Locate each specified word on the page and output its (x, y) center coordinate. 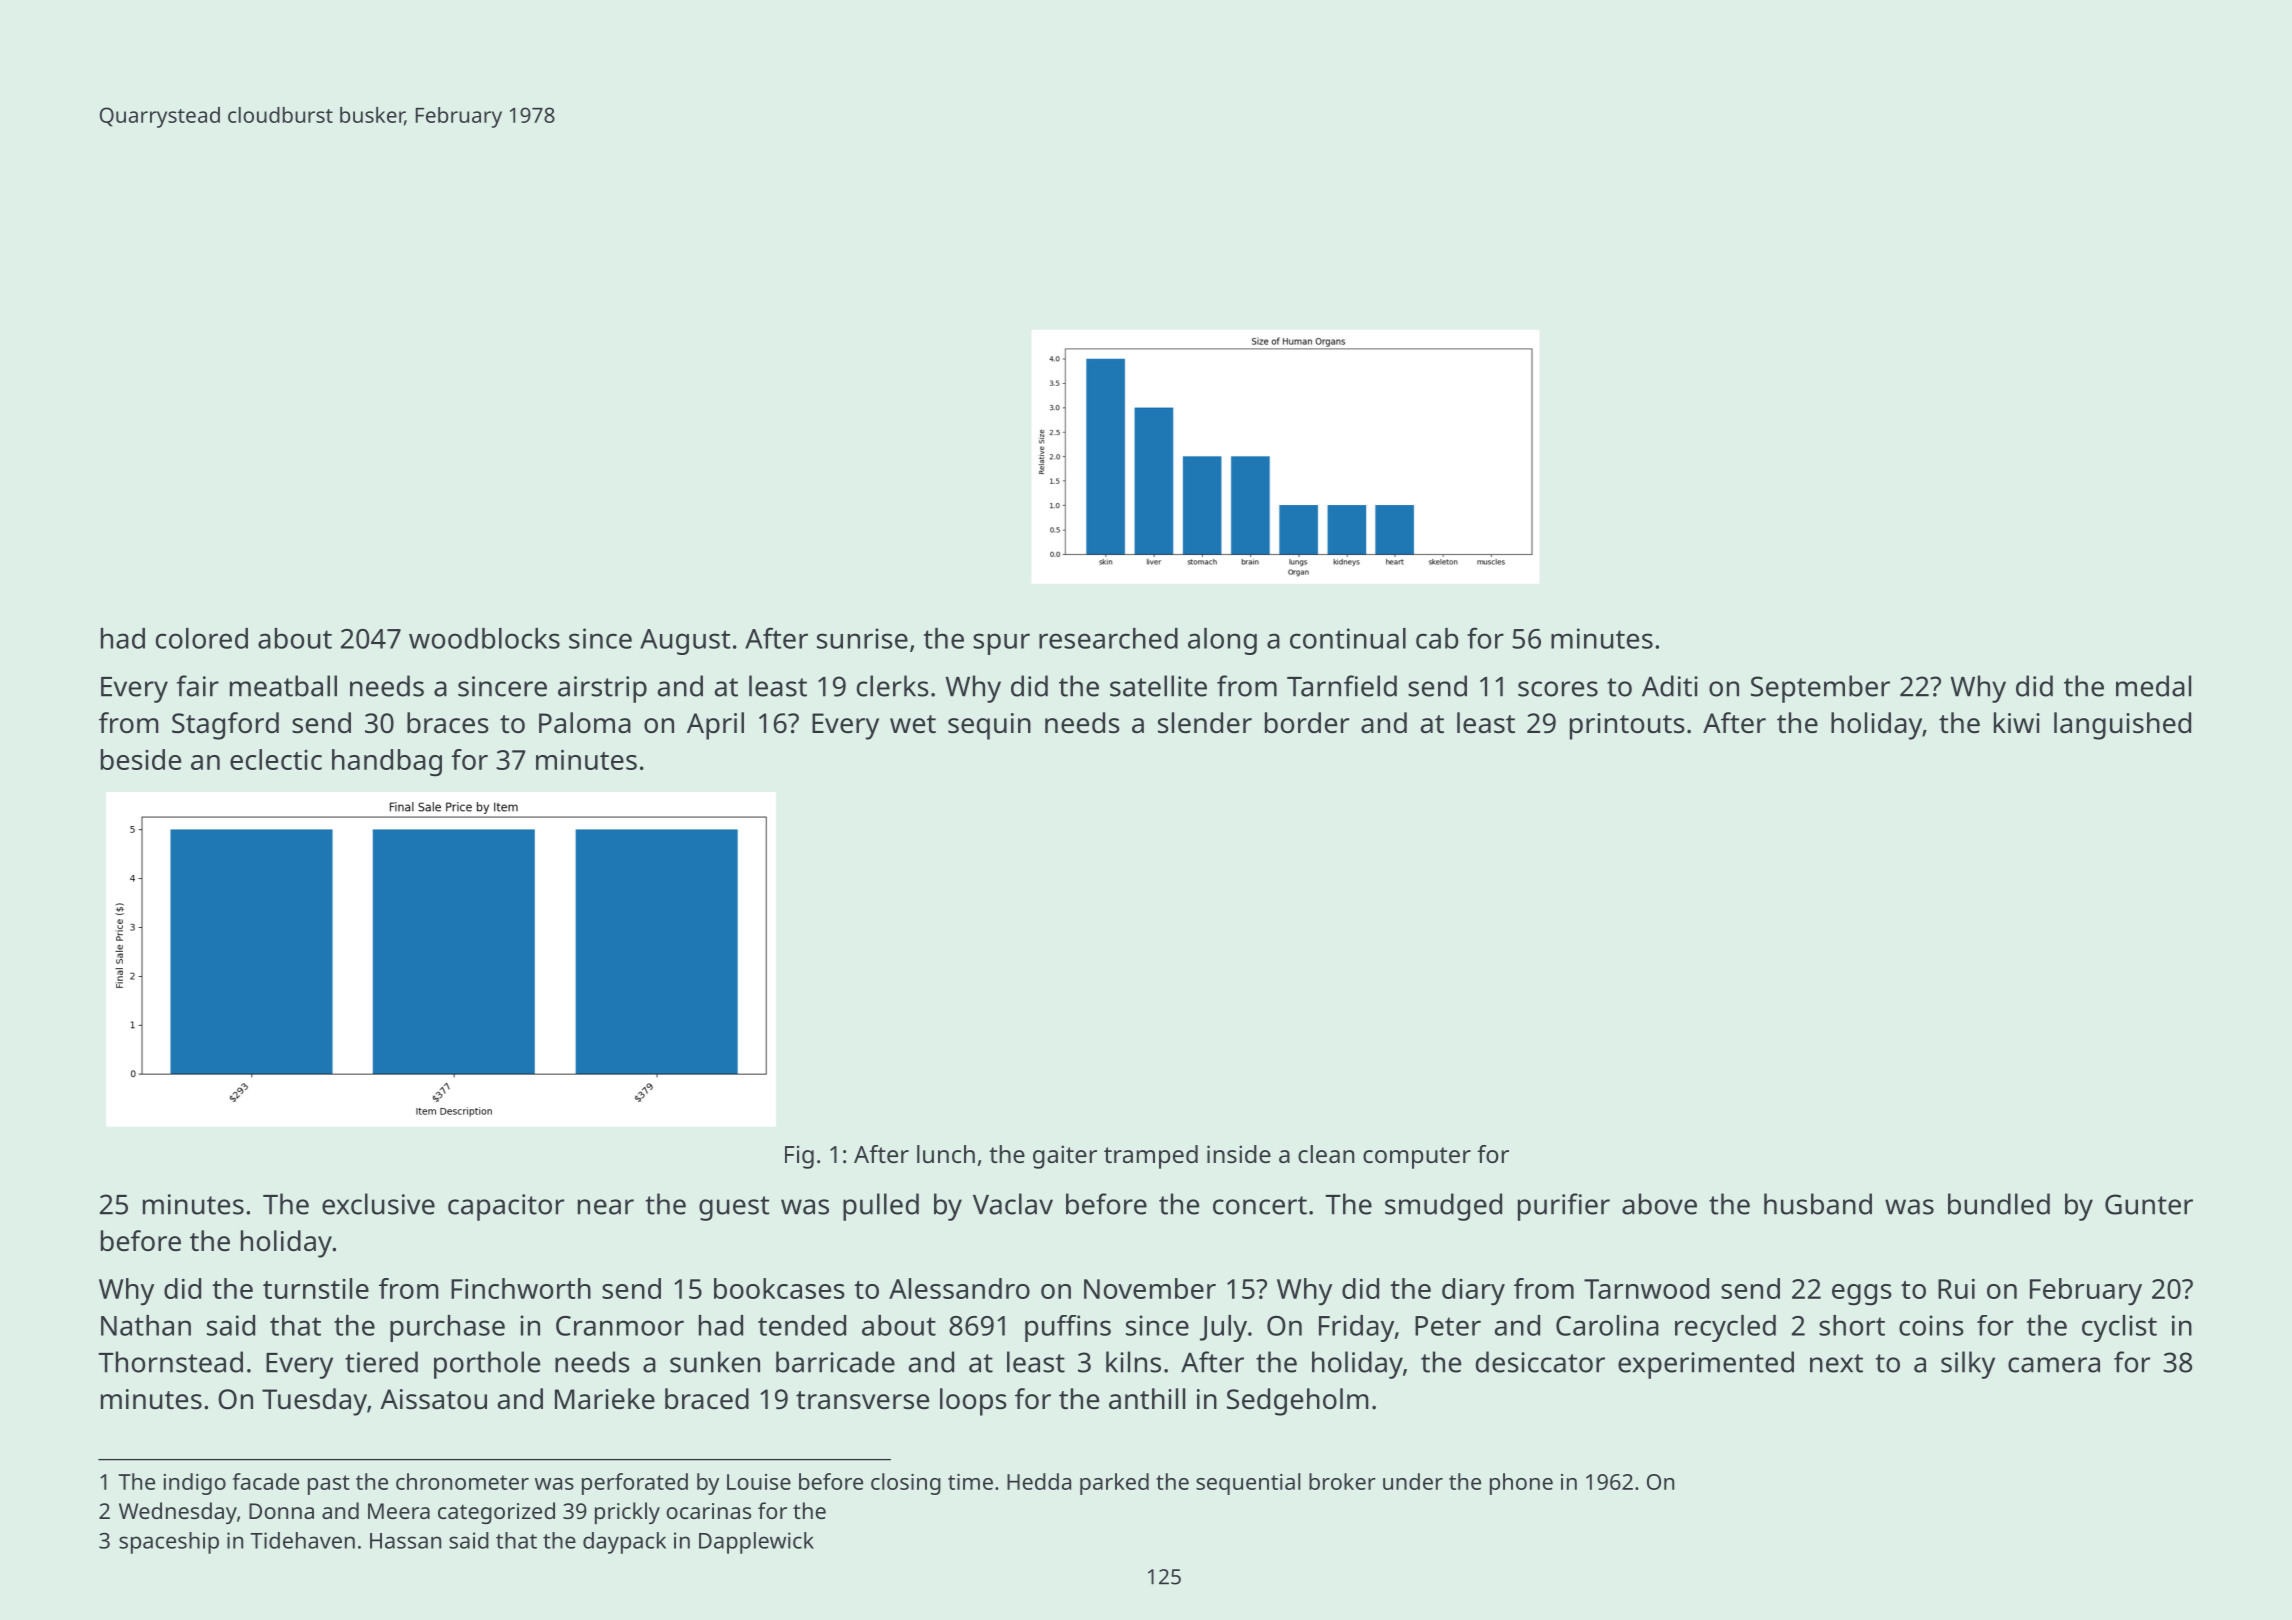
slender (1205, 723)
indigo (195, 1484)
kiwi (2017, 722)
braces (448, 723)
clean (1326, 1154)
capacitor (506, 1207)
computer (1417, 1158)
